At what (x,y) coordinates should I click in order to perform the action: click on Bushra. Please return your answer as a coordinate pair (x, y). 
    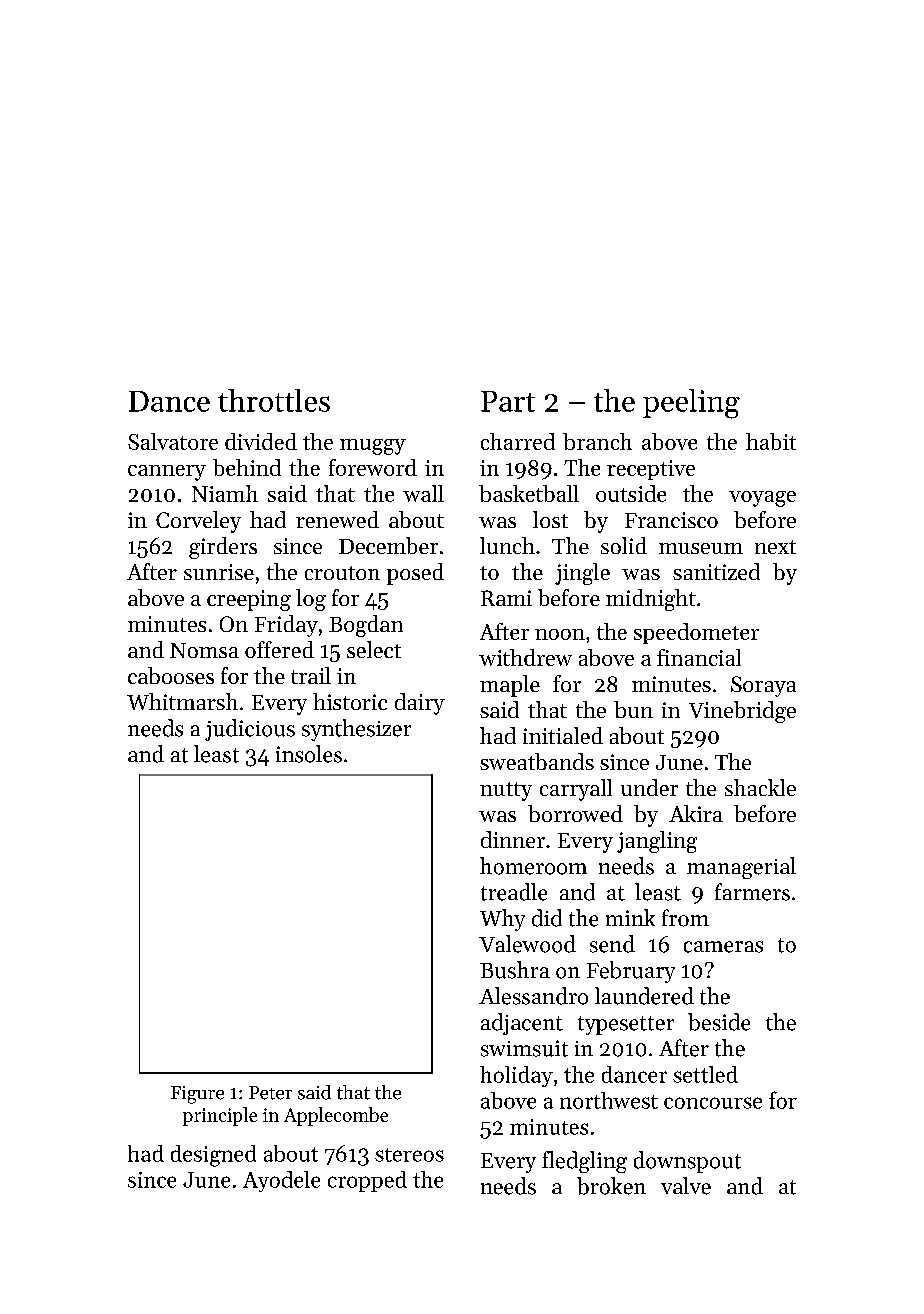
    Looking at the image, I should click on (515, 970).
